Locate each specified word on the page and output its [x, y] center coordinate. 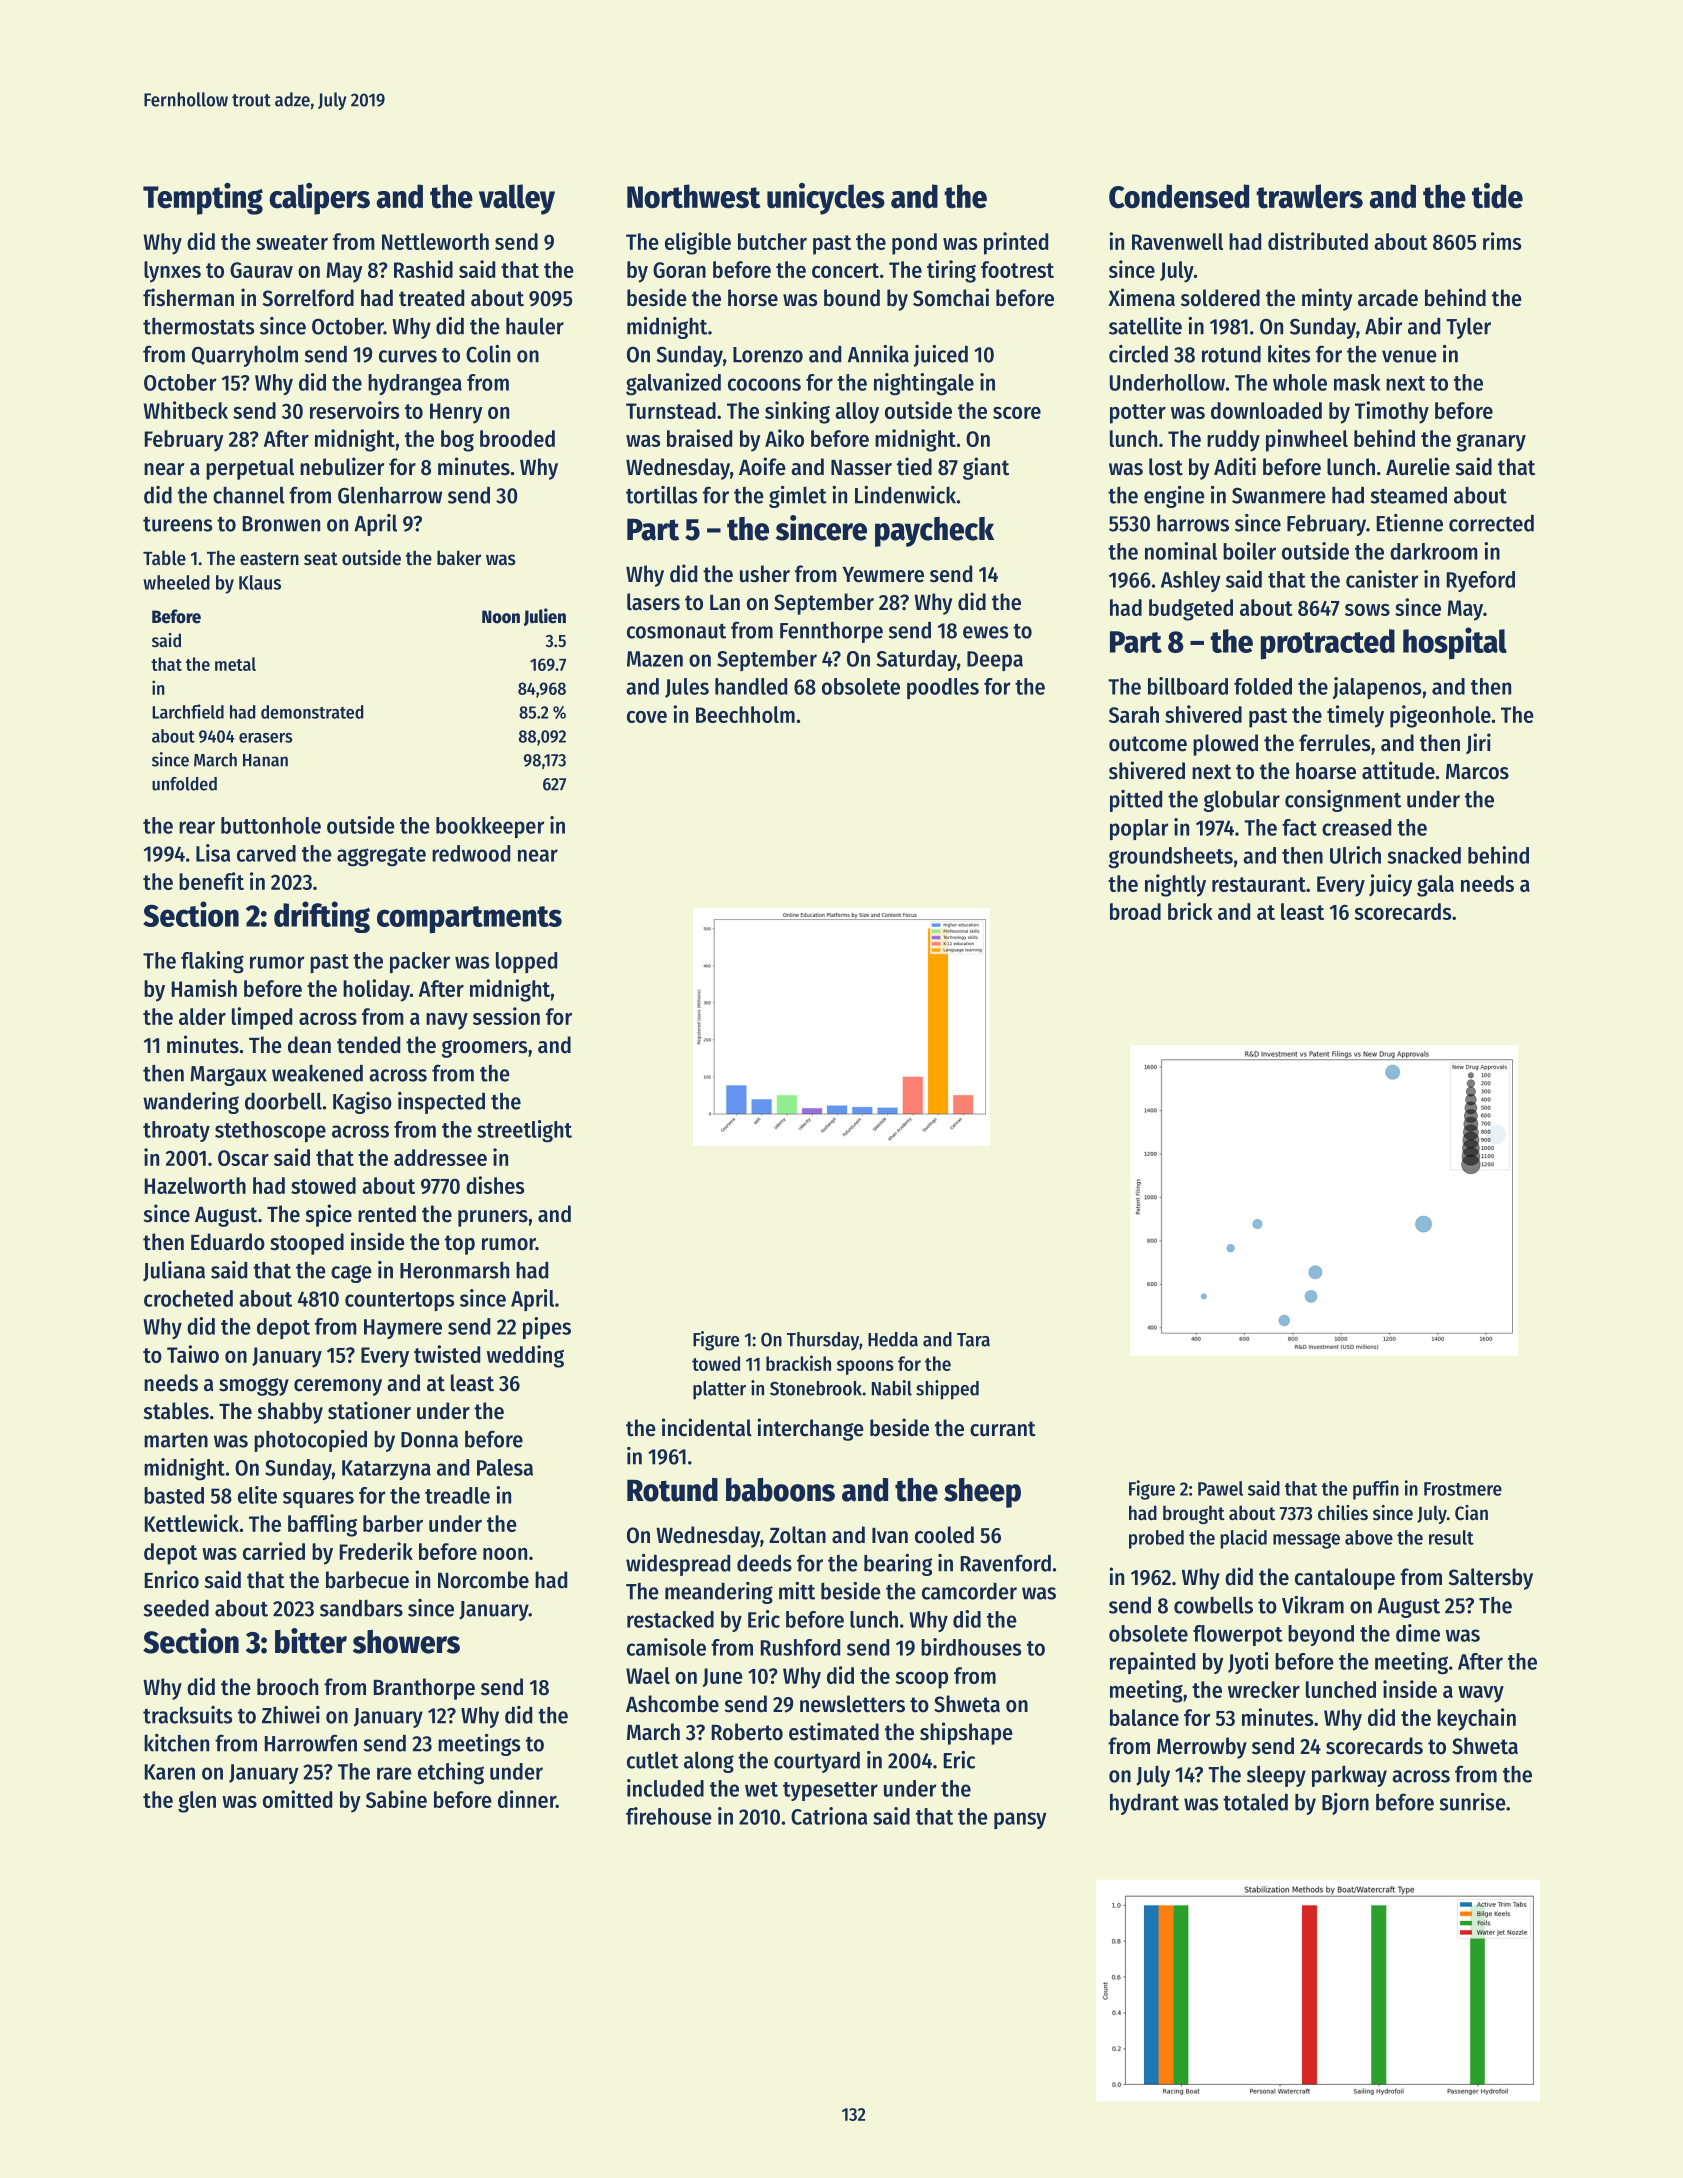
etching [451, 1773]
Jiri [1478, 743]
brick [1190, 911]
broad [1135, 911]
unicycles [826, 199]
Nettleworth [435, 241]
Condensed [1179, 196]
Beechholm [745, 714]
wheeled [176, 582]
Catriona [829, 1816]
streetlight [524, 1131]
